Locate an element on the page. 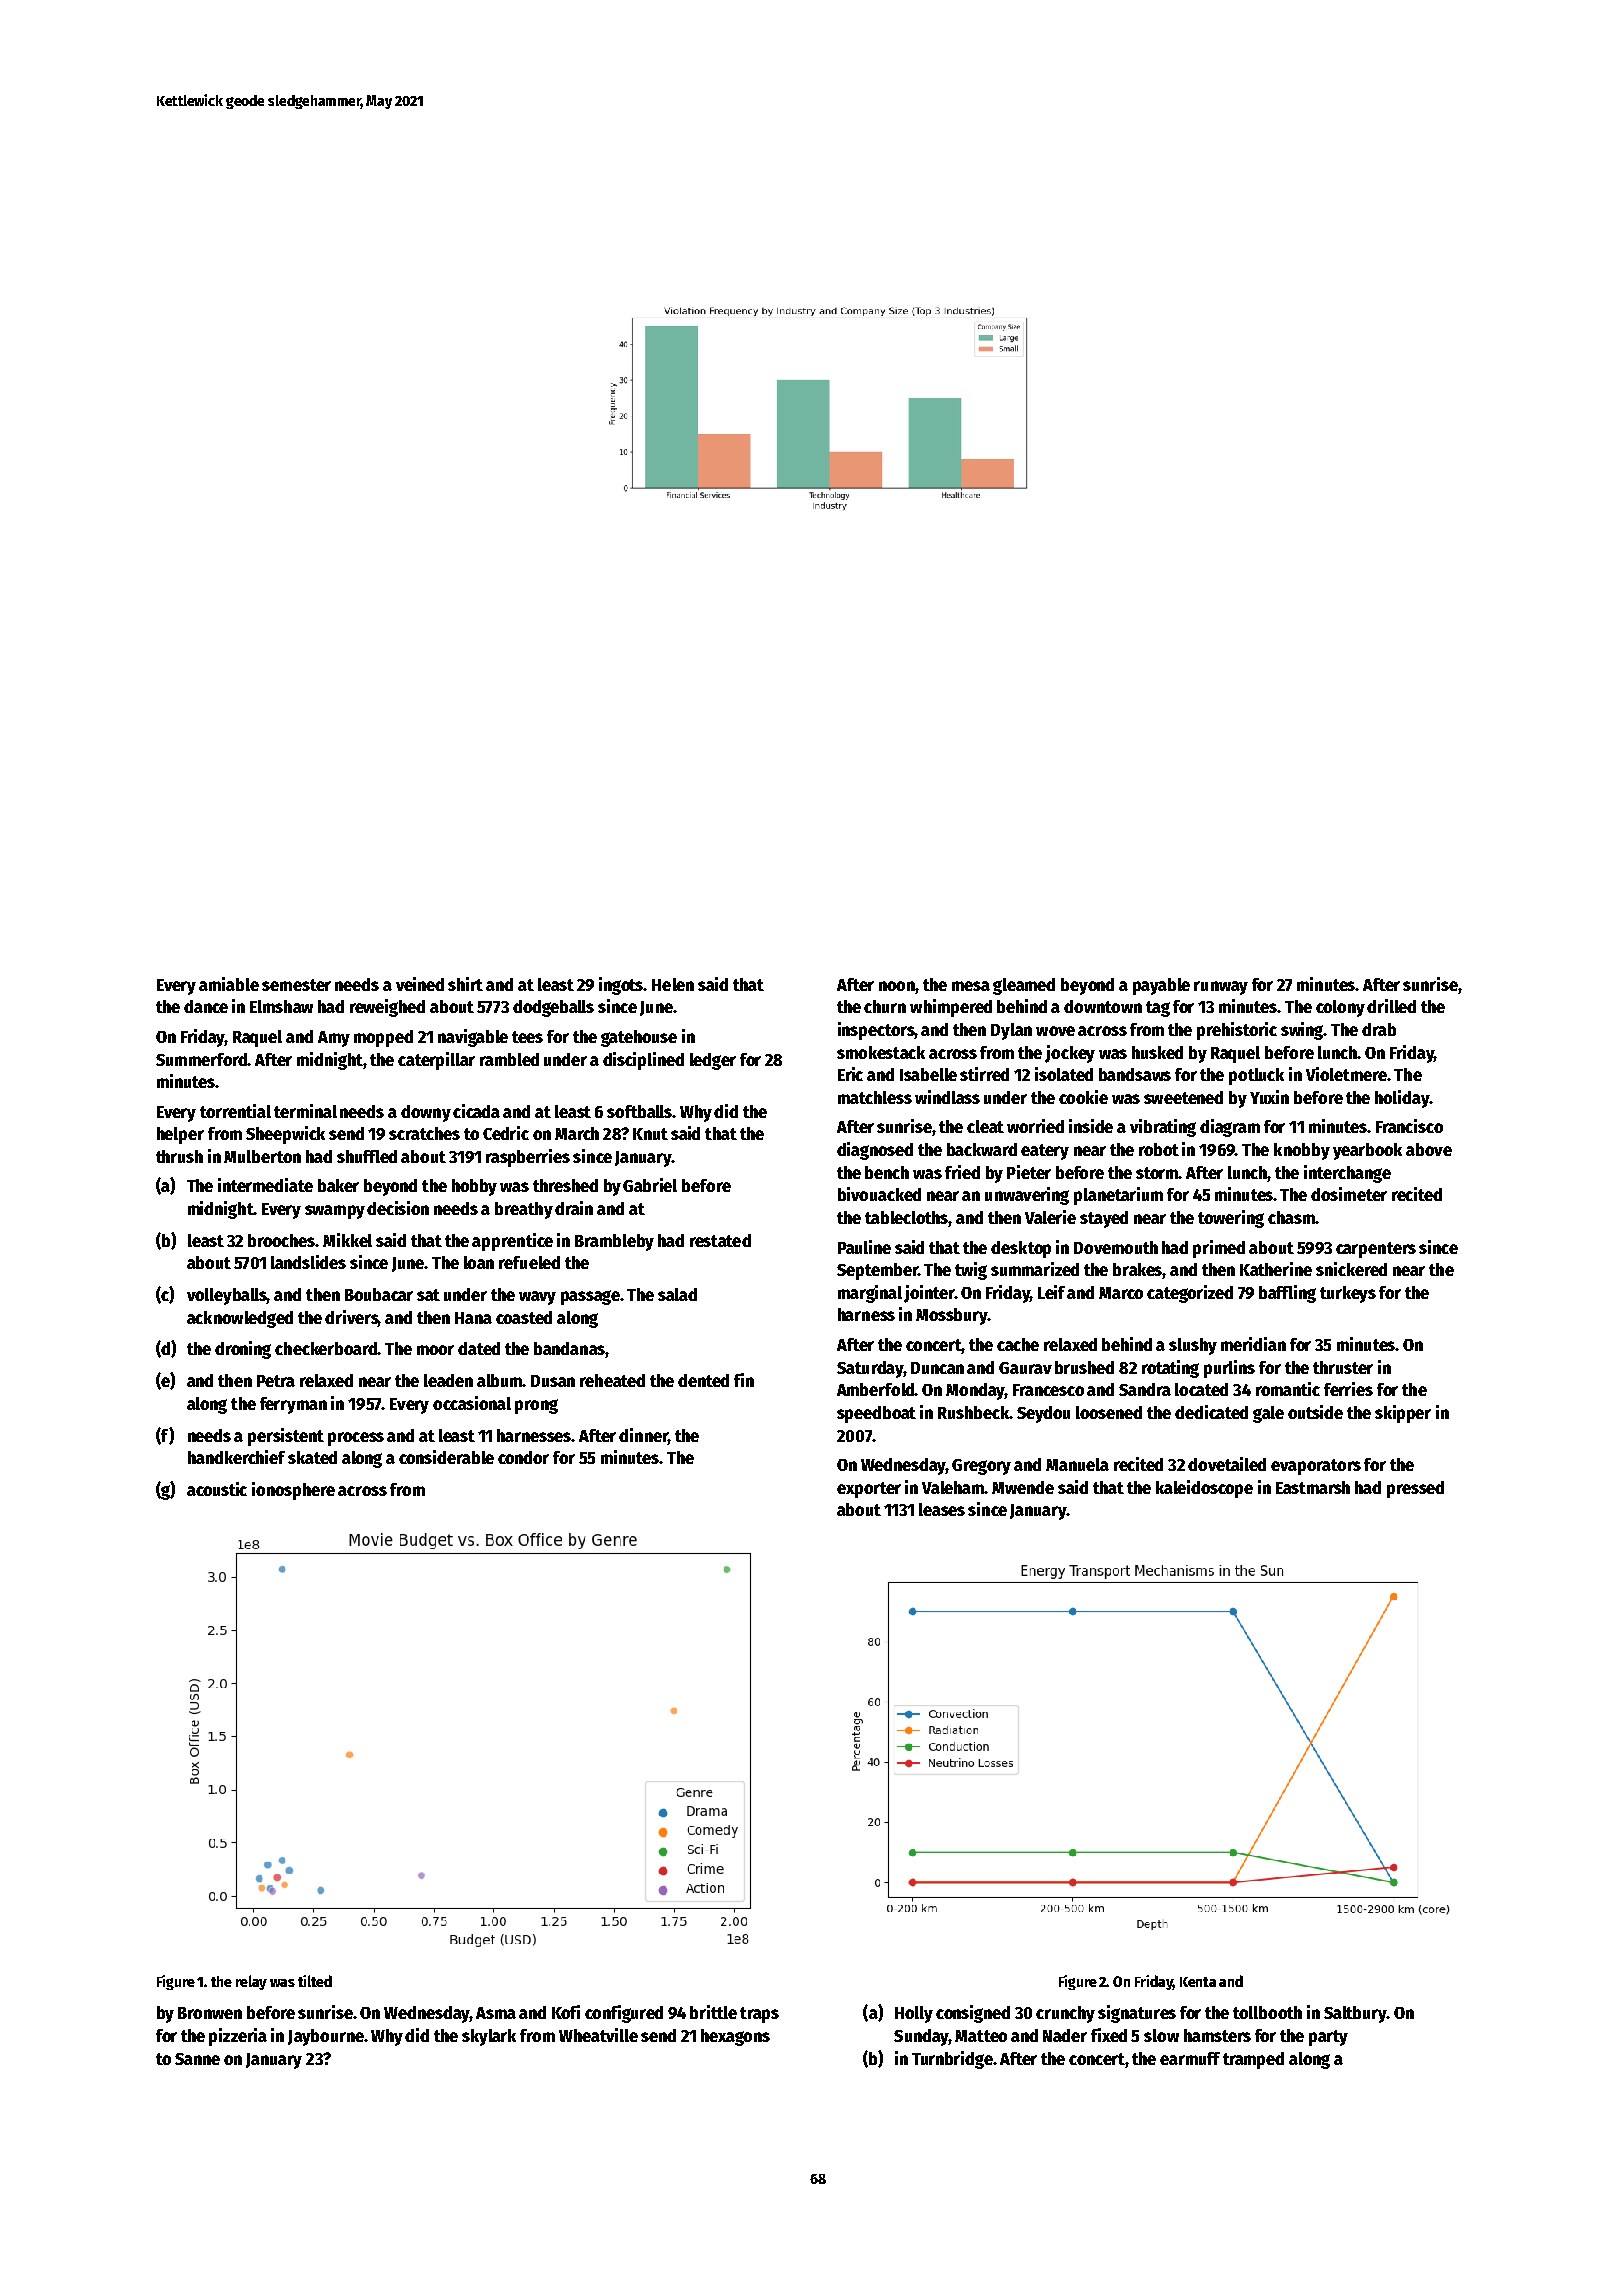 The height and width of the page is (2292, 1620). stayed is located at coordinates (1104, 1219).
